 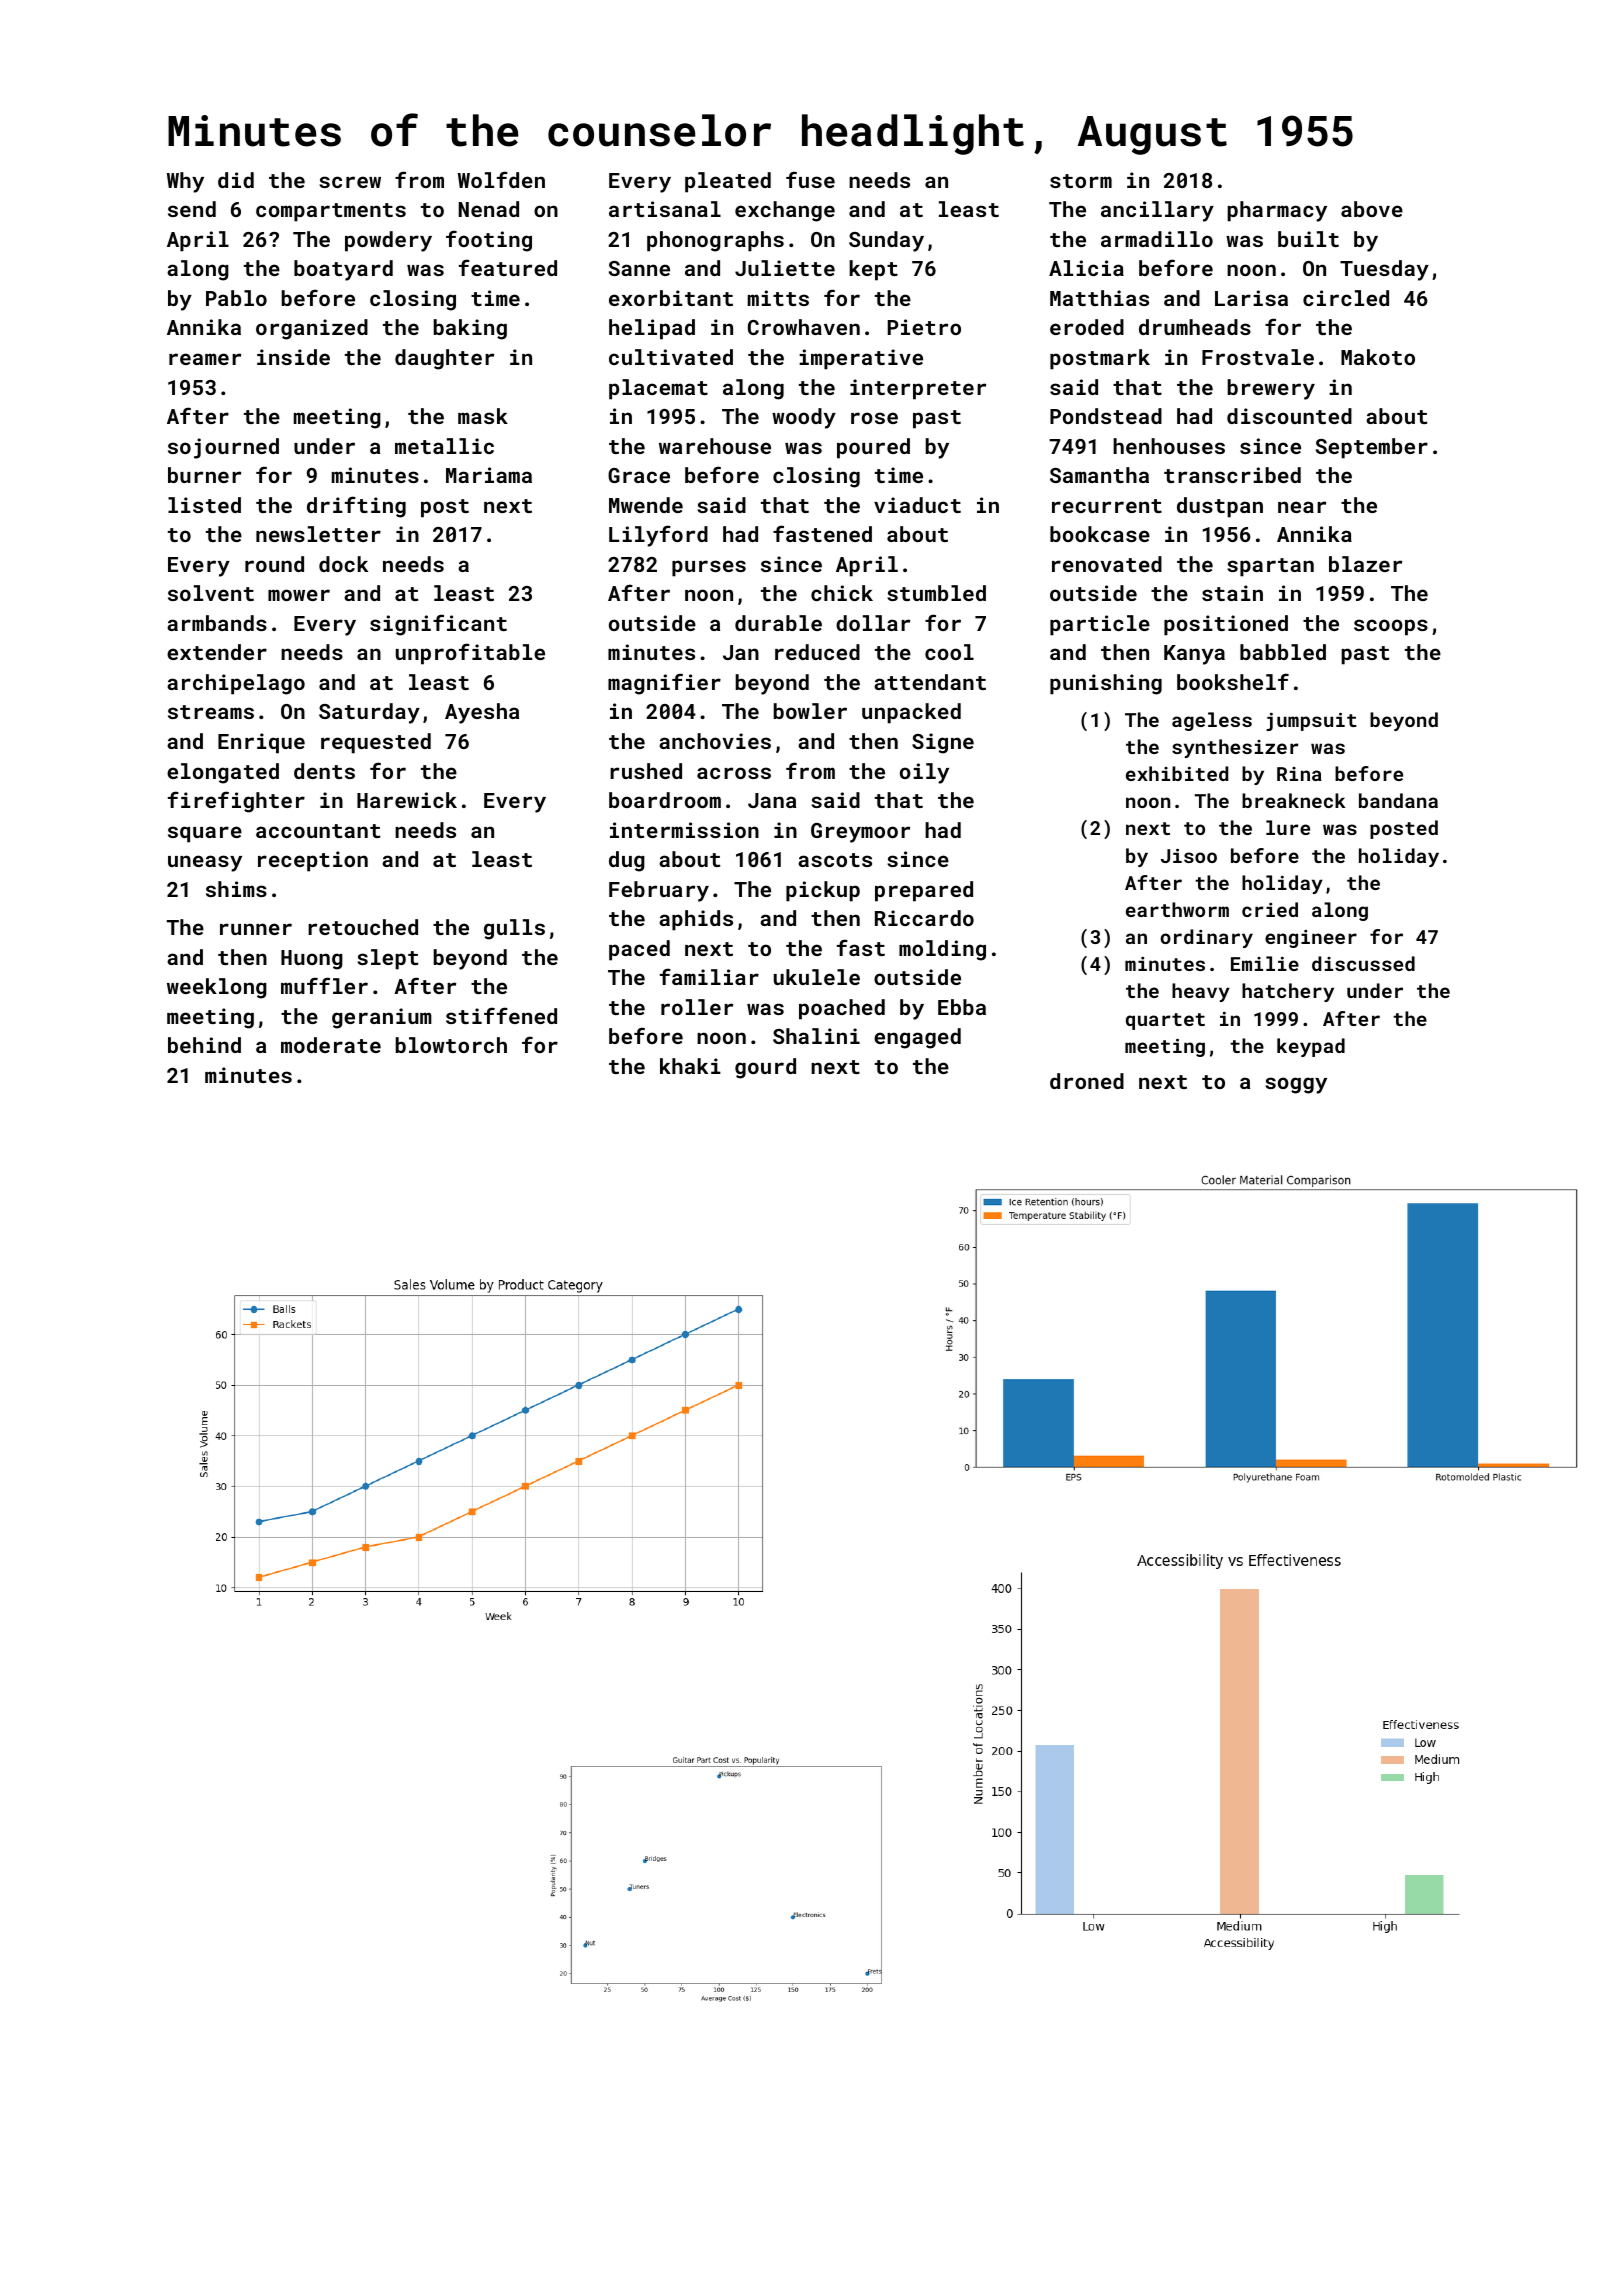 What do you see at coordinates (690, 1066) in the page?
I see `khaki` at bounding box center [690, 1066].
